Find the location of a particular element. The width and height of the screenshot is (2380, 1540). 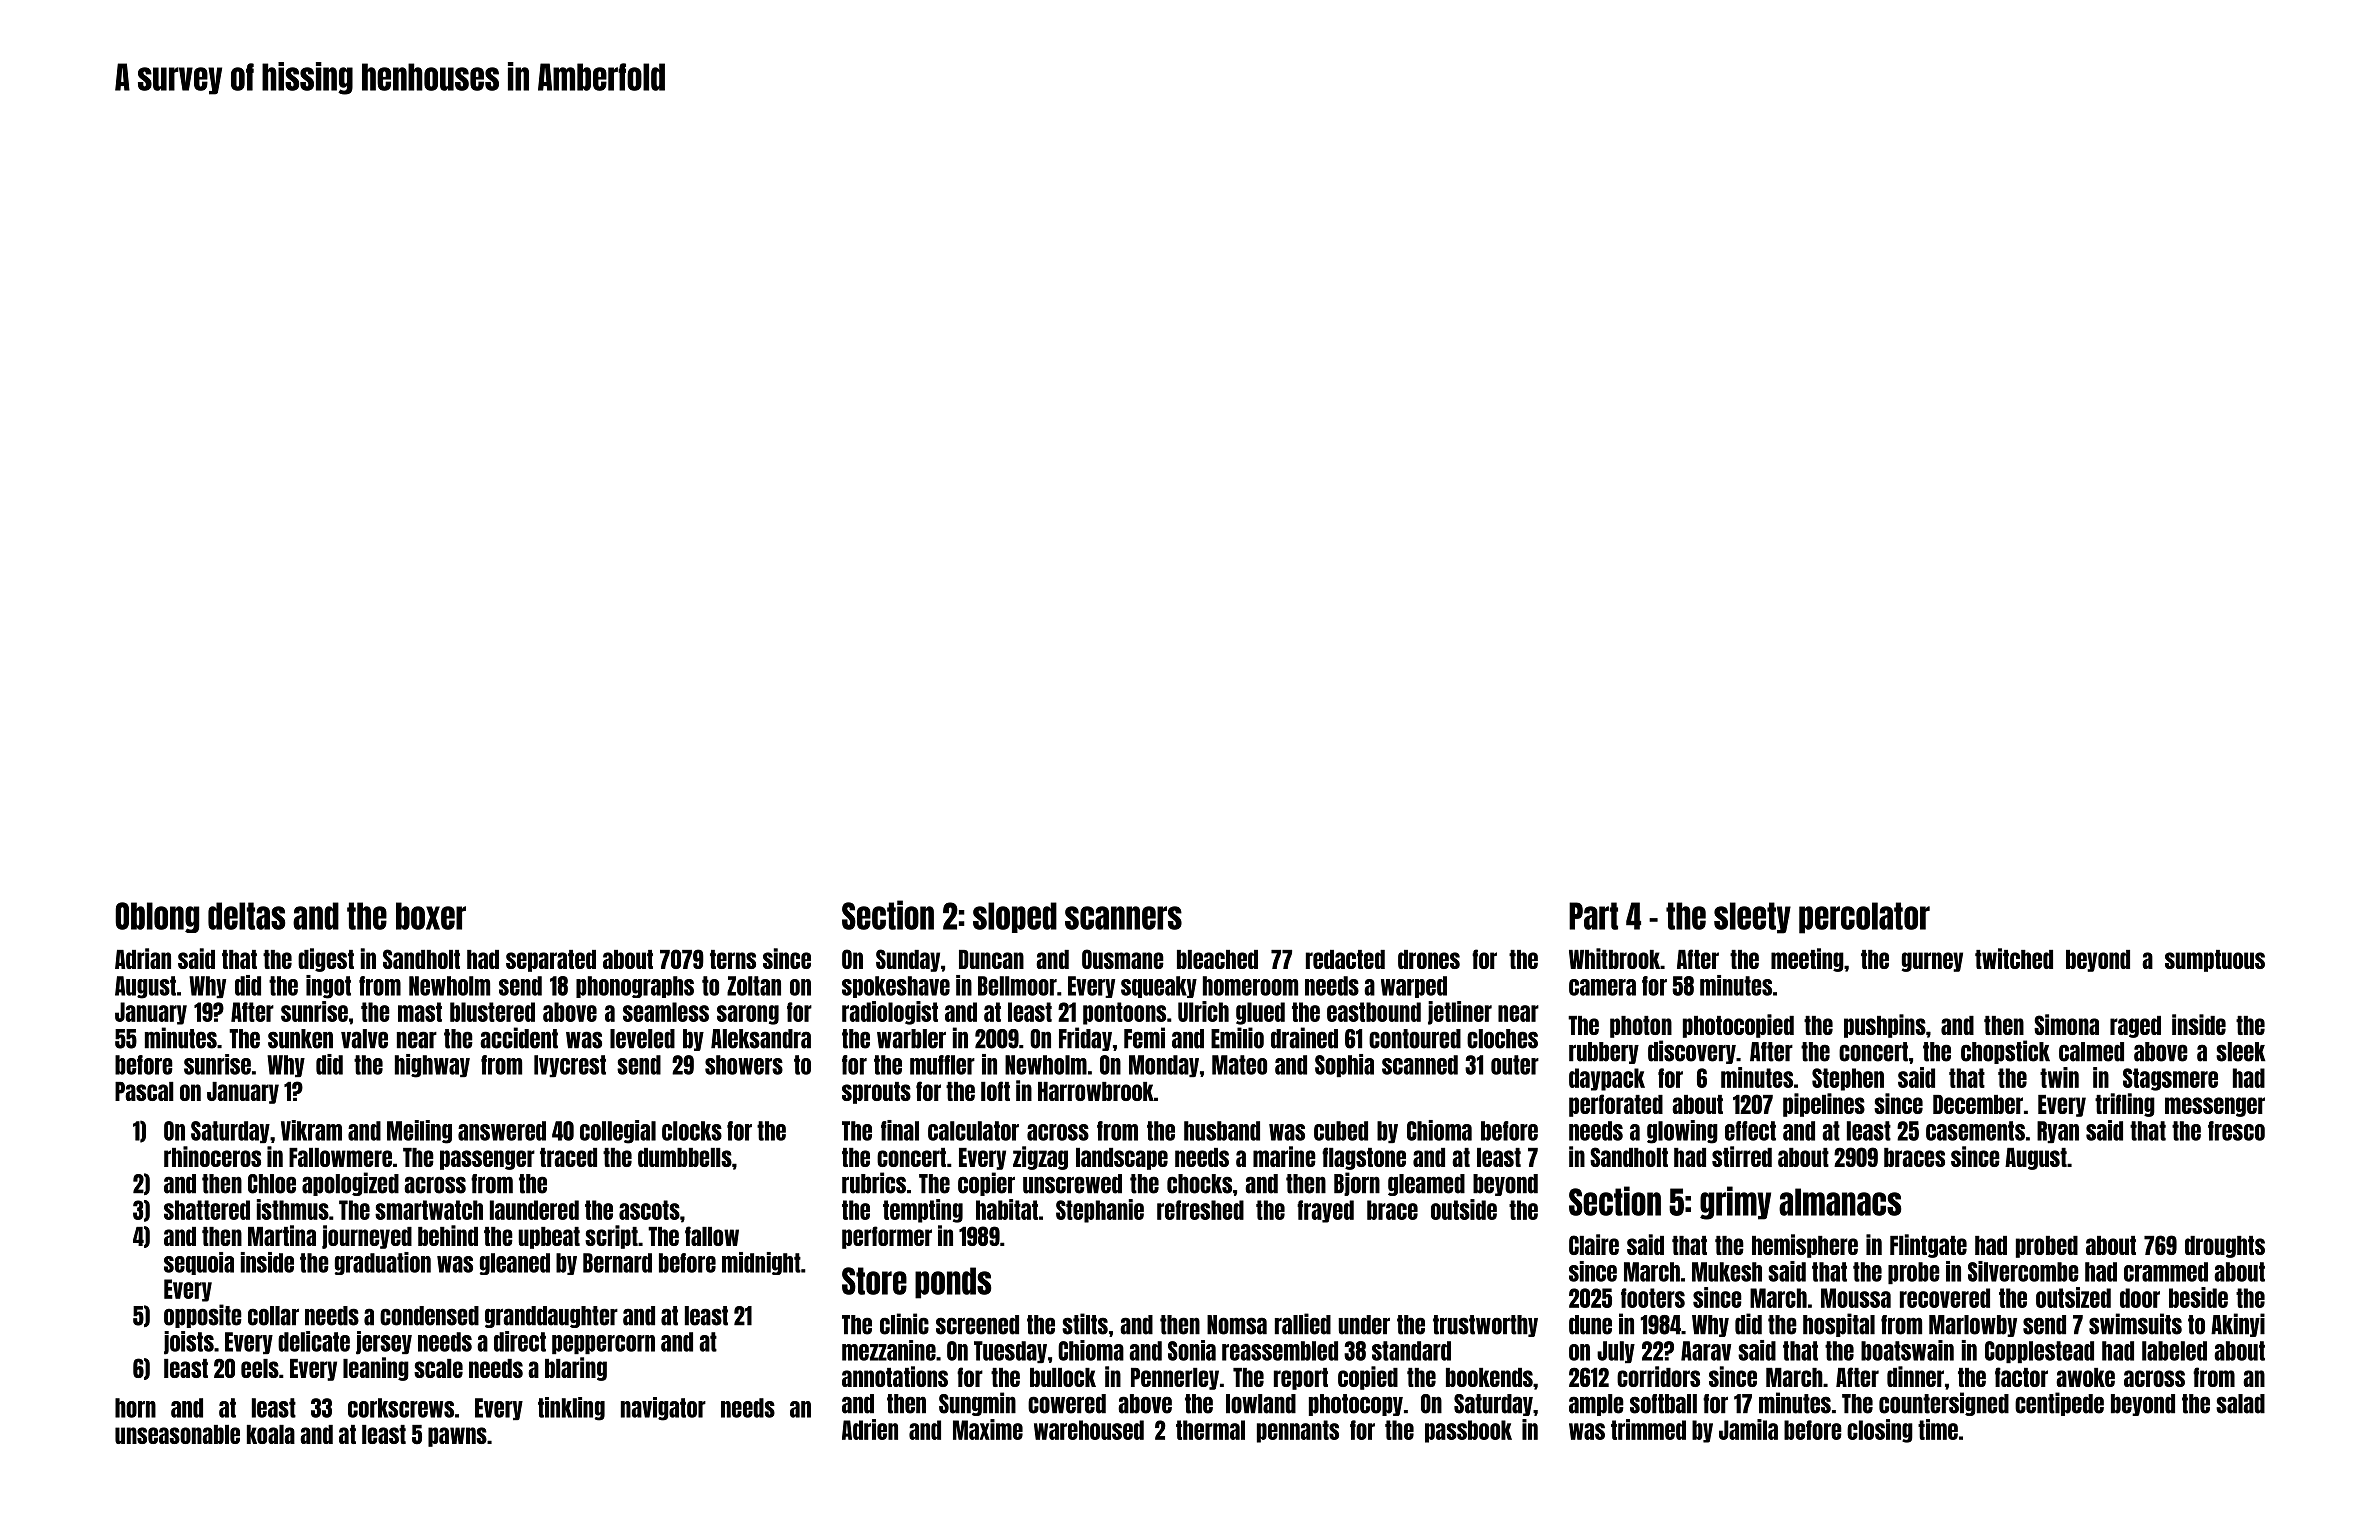

terns is located at coordinates (733, 959).
